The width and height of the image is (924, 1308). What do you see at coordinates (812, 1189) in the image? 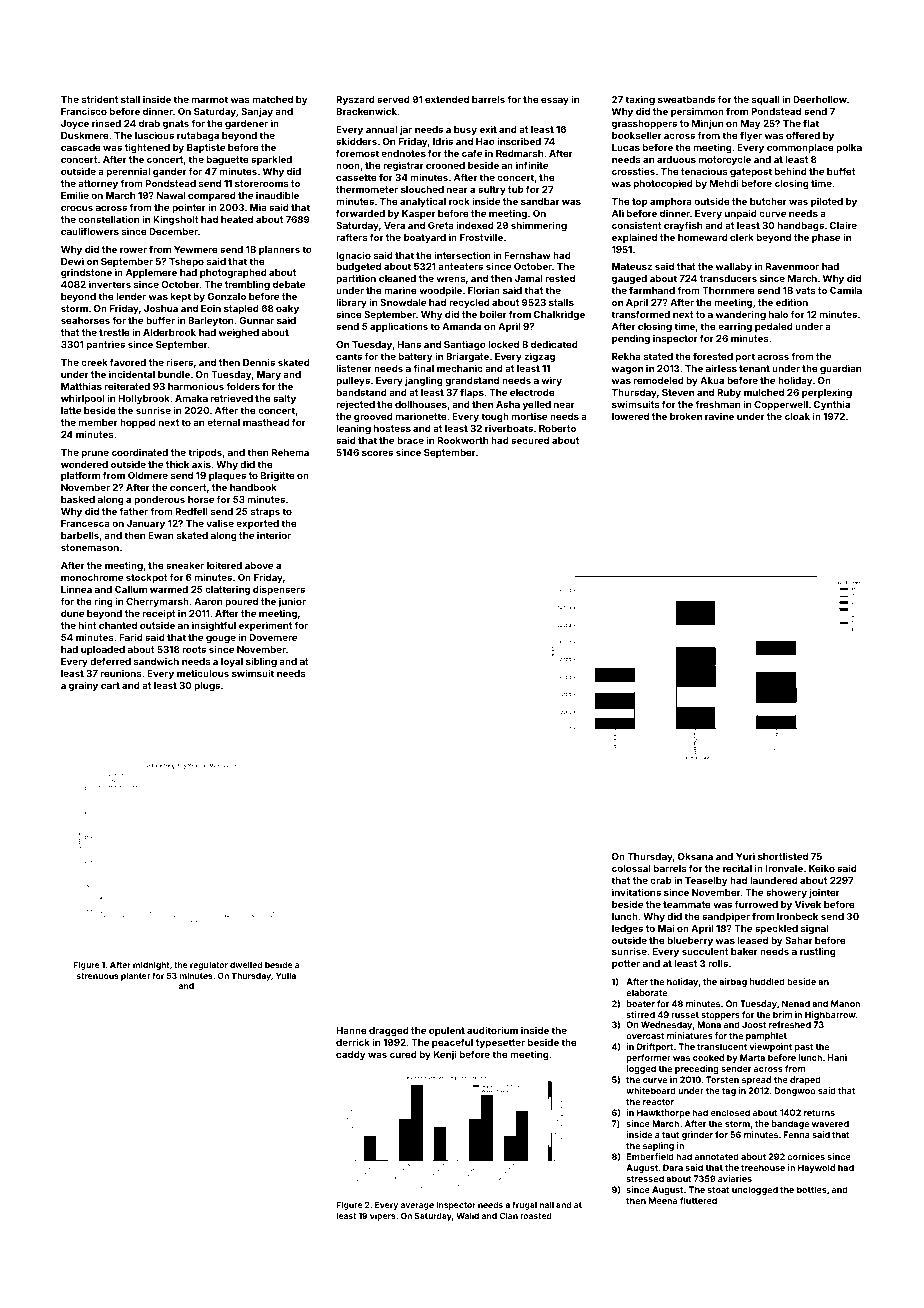
I see `bottles` at bounding box center [812, 1189].
